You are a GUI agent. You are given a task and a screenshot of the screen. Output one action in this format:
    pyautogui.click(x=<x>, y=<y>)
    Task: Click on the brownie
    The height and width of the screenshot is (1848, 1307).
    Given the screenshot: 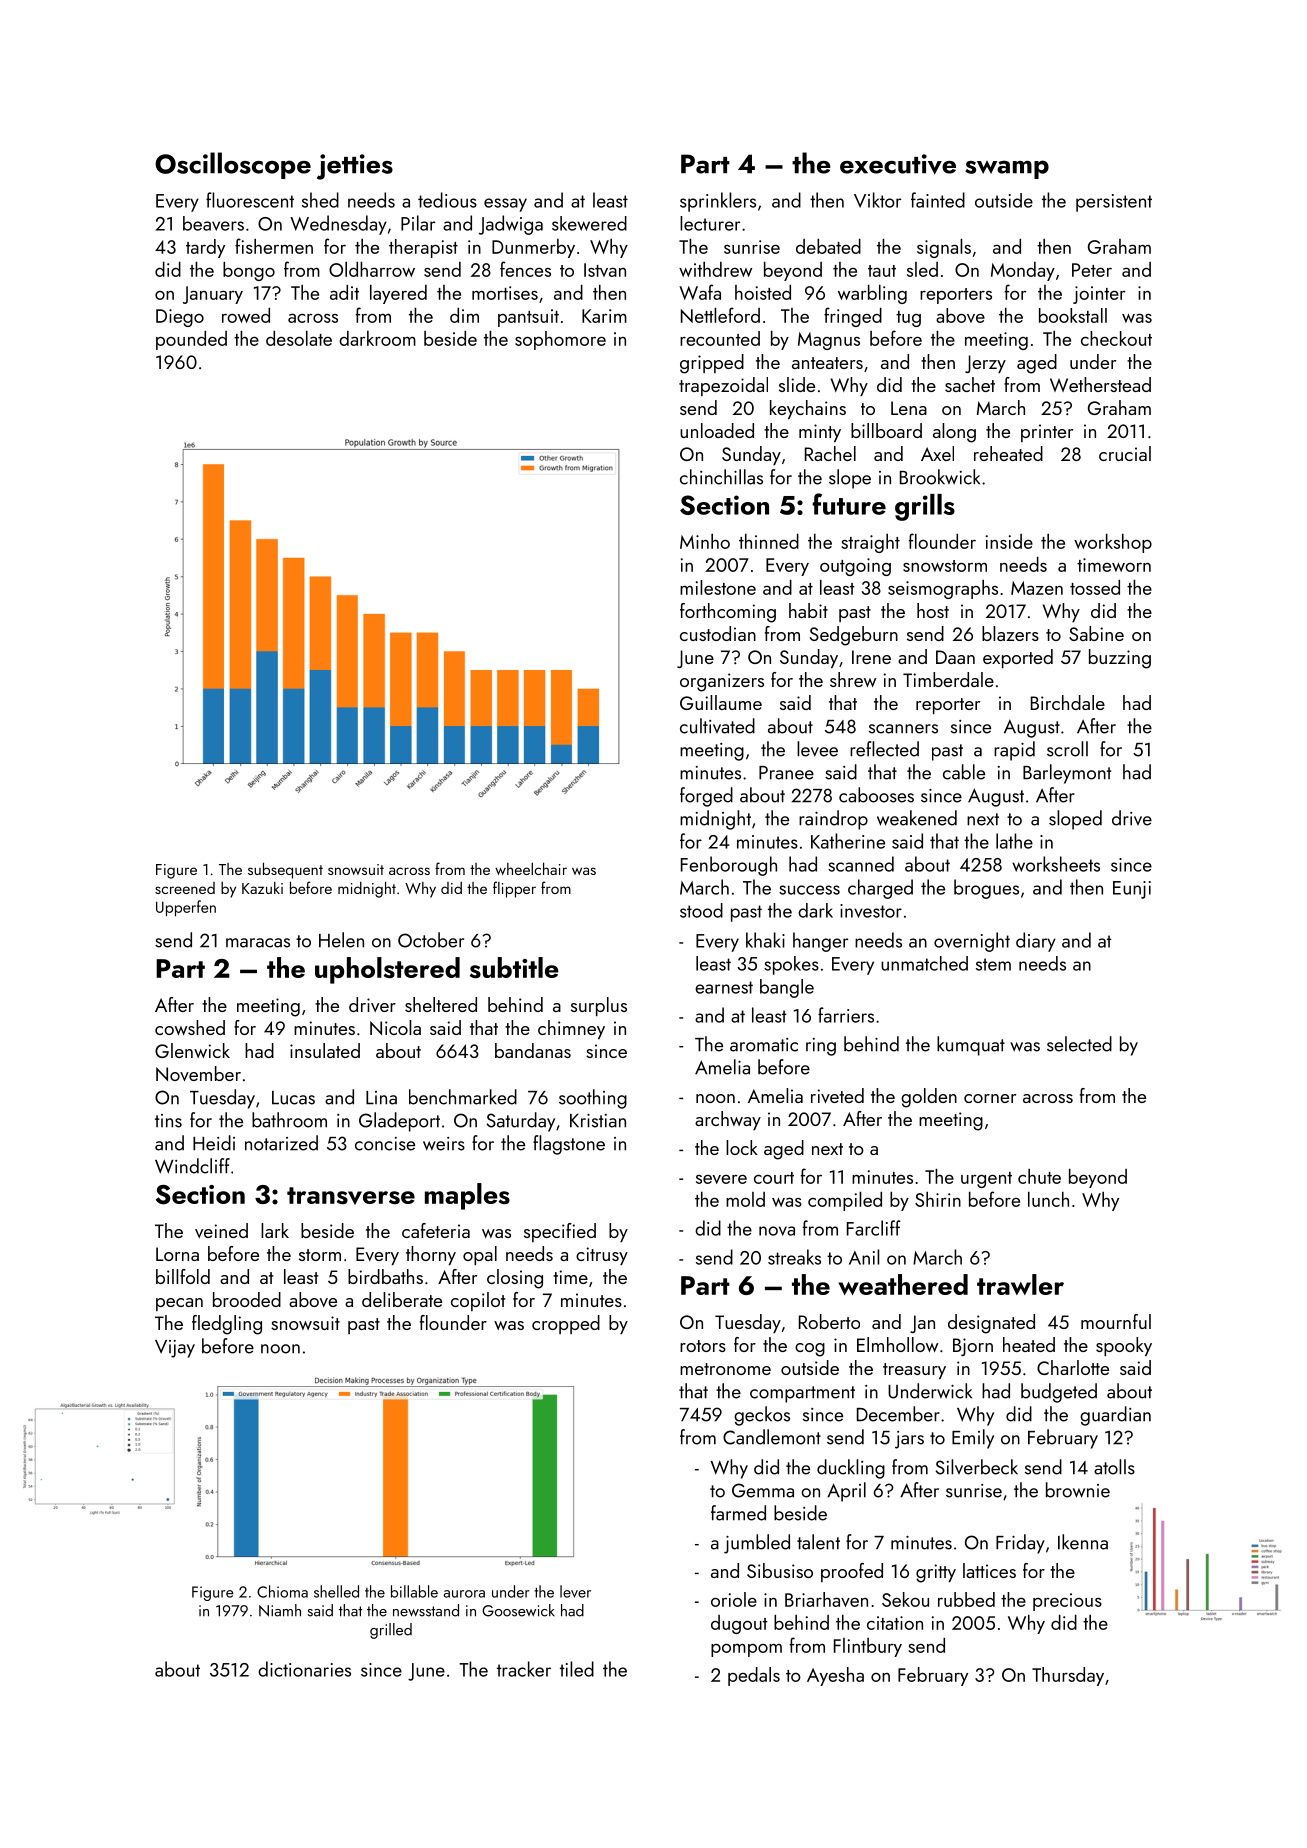 What is the action you would take?
    pyautogui.click(x=1078, y=1490)
